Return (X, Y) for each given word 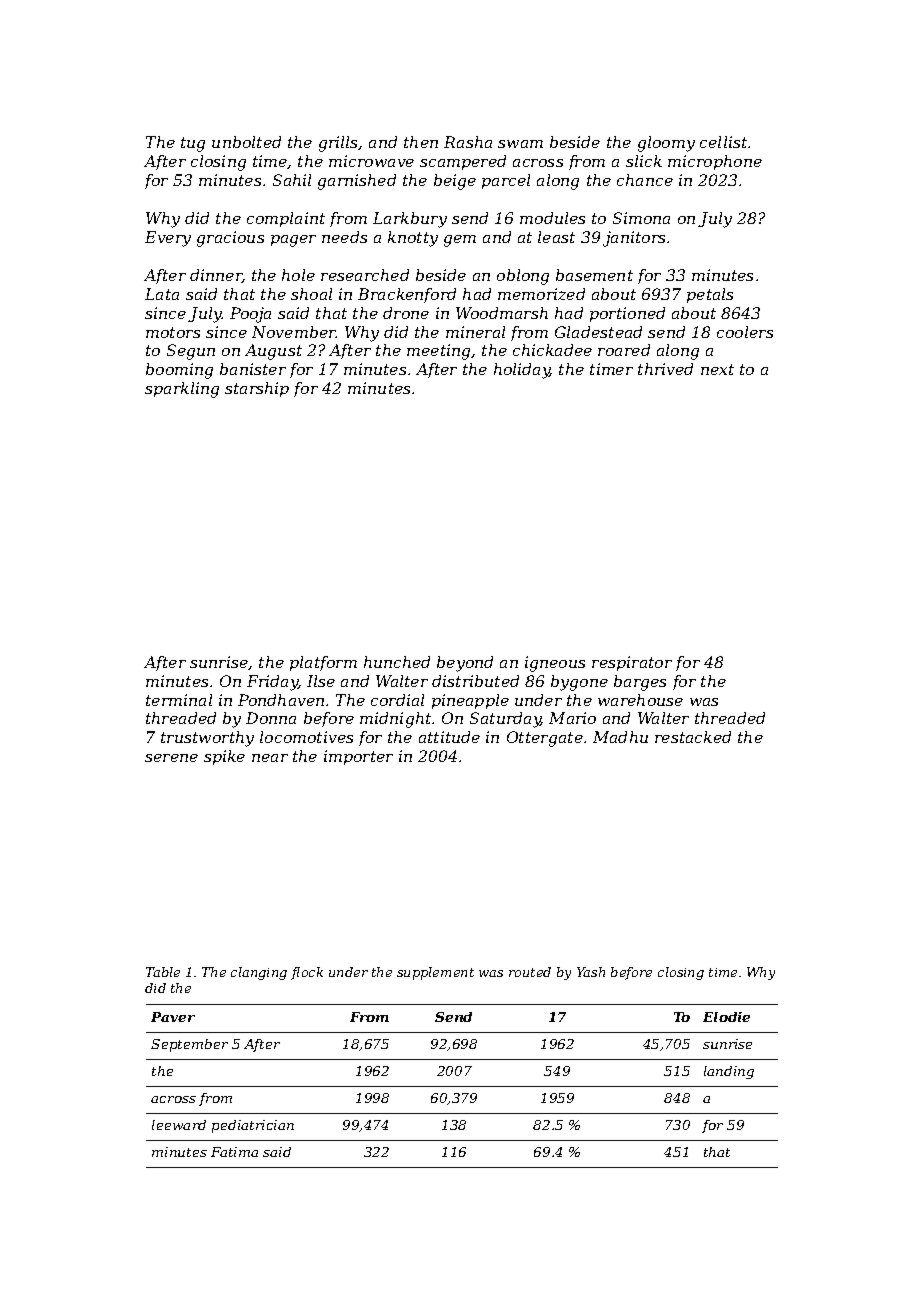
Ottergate (545, 739)
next (717, 369)
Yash (591, 972)
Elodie (726, 1017)
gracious (230, 239)
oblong (523, 277)
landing (729, 1072)
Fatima (234, 1152)
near (270, 758)
